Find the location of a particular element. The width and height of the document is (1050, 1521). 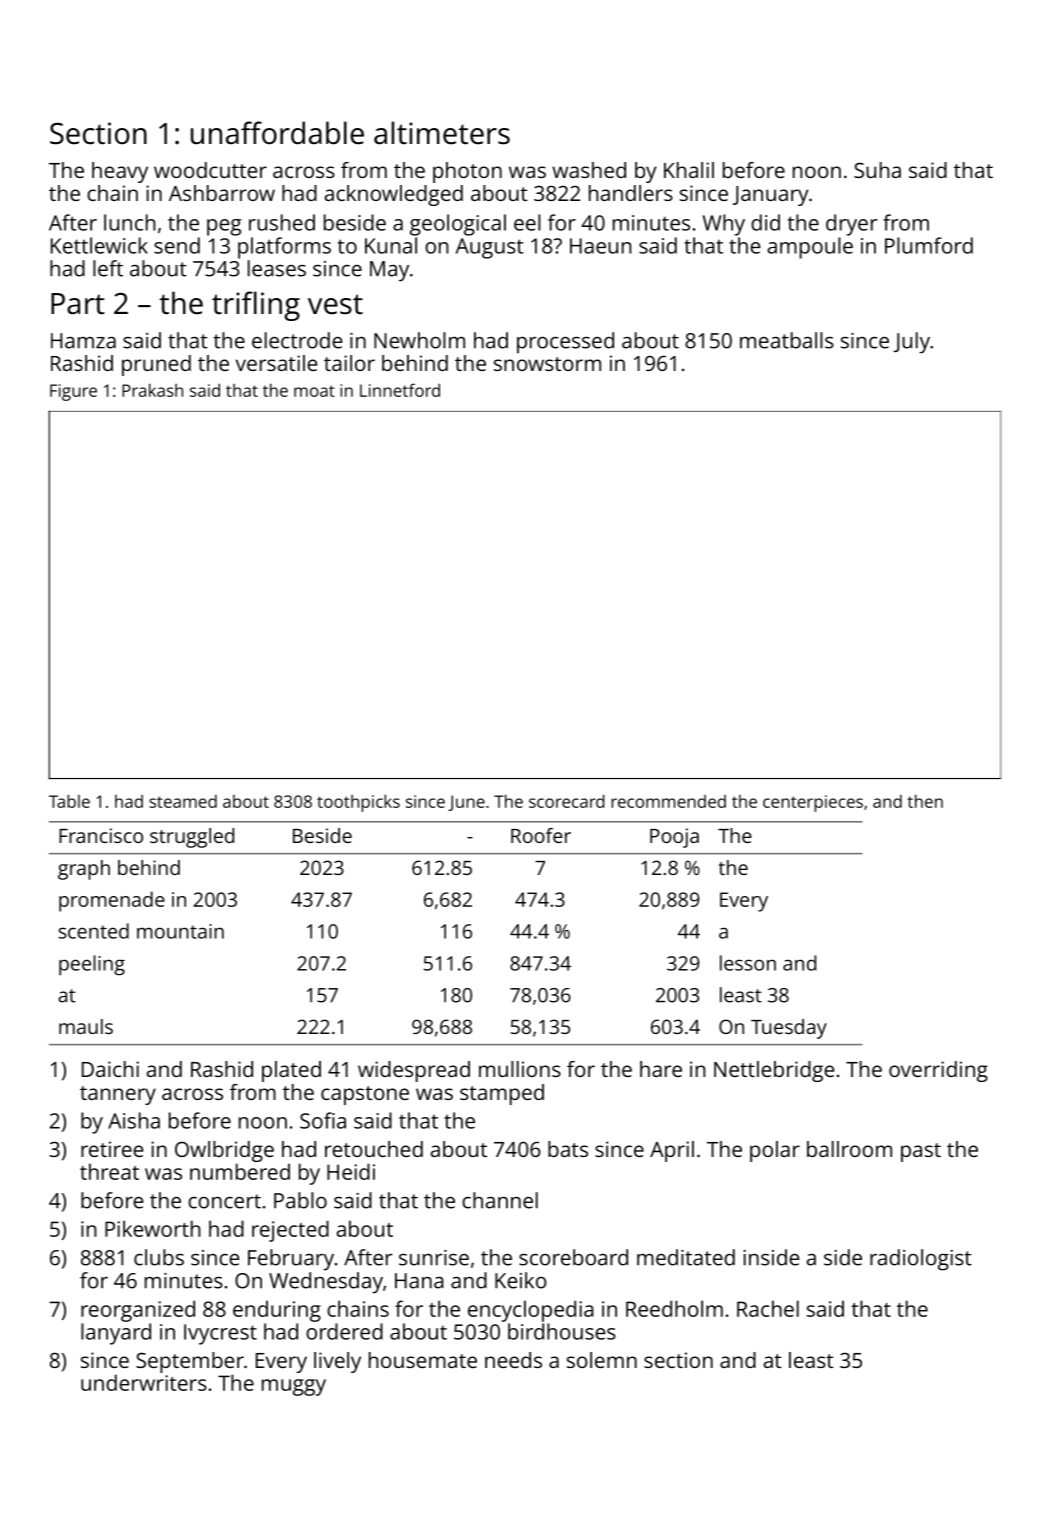

moat is located at coordinates (314, 391).
